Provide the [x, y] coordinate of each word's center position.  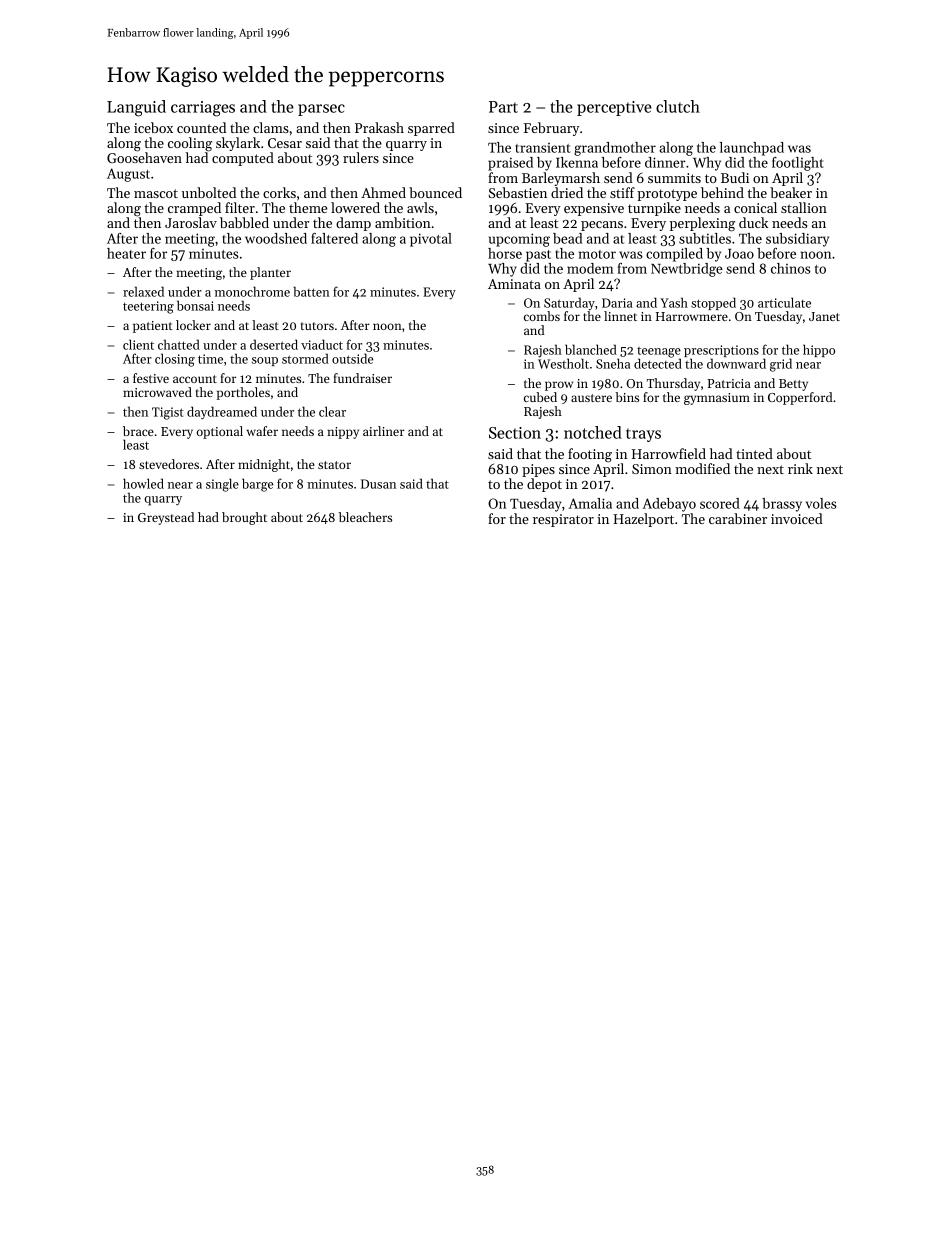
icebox [153, 127]
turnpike [654, 209]
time [210, 359]
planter [270, 273]
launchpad [752, 149]
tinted [754, 453]
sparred [431, 129]
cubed [540, 397]
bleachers [365, 517]
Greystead [166, 518]
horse [505, 253]
